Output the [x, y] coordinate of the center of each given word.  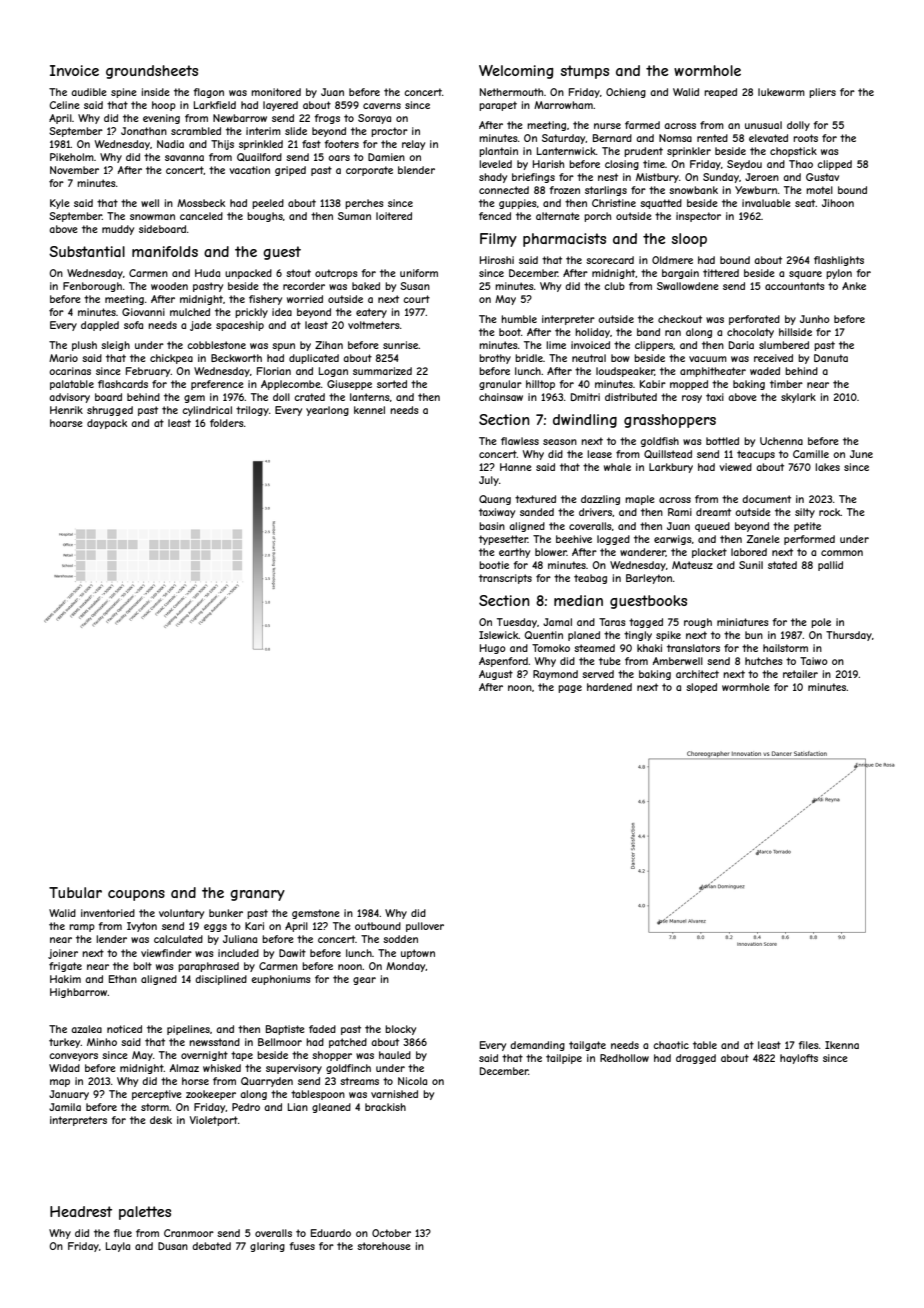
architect [697, 674]
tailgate [587, 1046]
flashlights [839, 261]
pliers [822, 93]
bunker [226, 913]
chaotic [671, 1045]
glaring [267, 1247]
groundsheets [152, 72]
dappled [100, 326]
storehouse [384, 1246]
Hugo [493, 649]
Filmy [498, 240]
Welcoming [516, 72]
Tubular [75, 892]
